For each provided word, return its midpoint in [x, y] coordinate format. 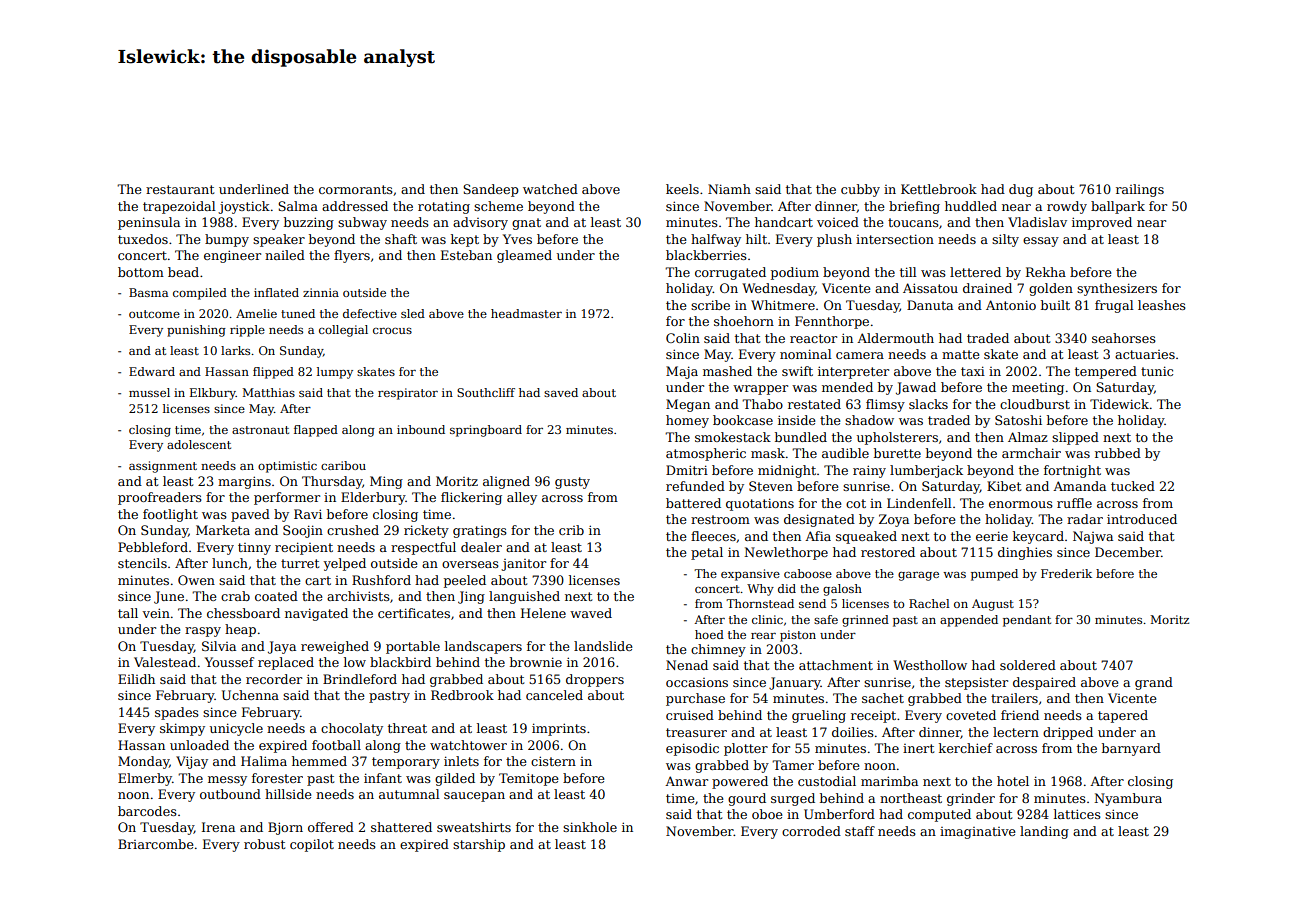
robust [264, 844]
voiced [838, 222]
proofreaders [160, 498]
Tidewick [1119, 404]
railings [1140, 190]
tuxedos [143, 239]
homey [687, 421]
